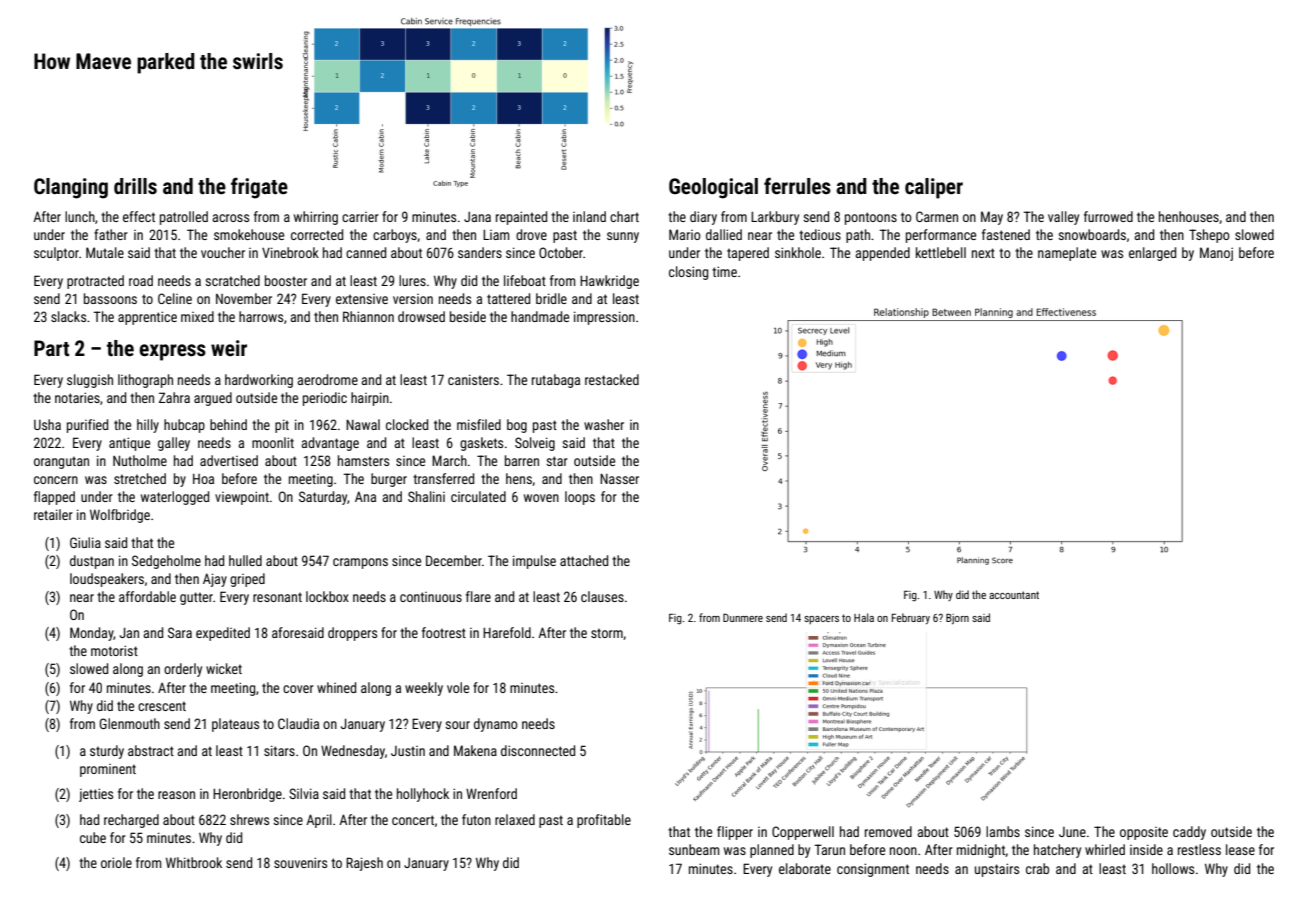  What do you see at coordinates (584, 560) in the screenshot?
I see `attached` at bounding box center [584, 560].
